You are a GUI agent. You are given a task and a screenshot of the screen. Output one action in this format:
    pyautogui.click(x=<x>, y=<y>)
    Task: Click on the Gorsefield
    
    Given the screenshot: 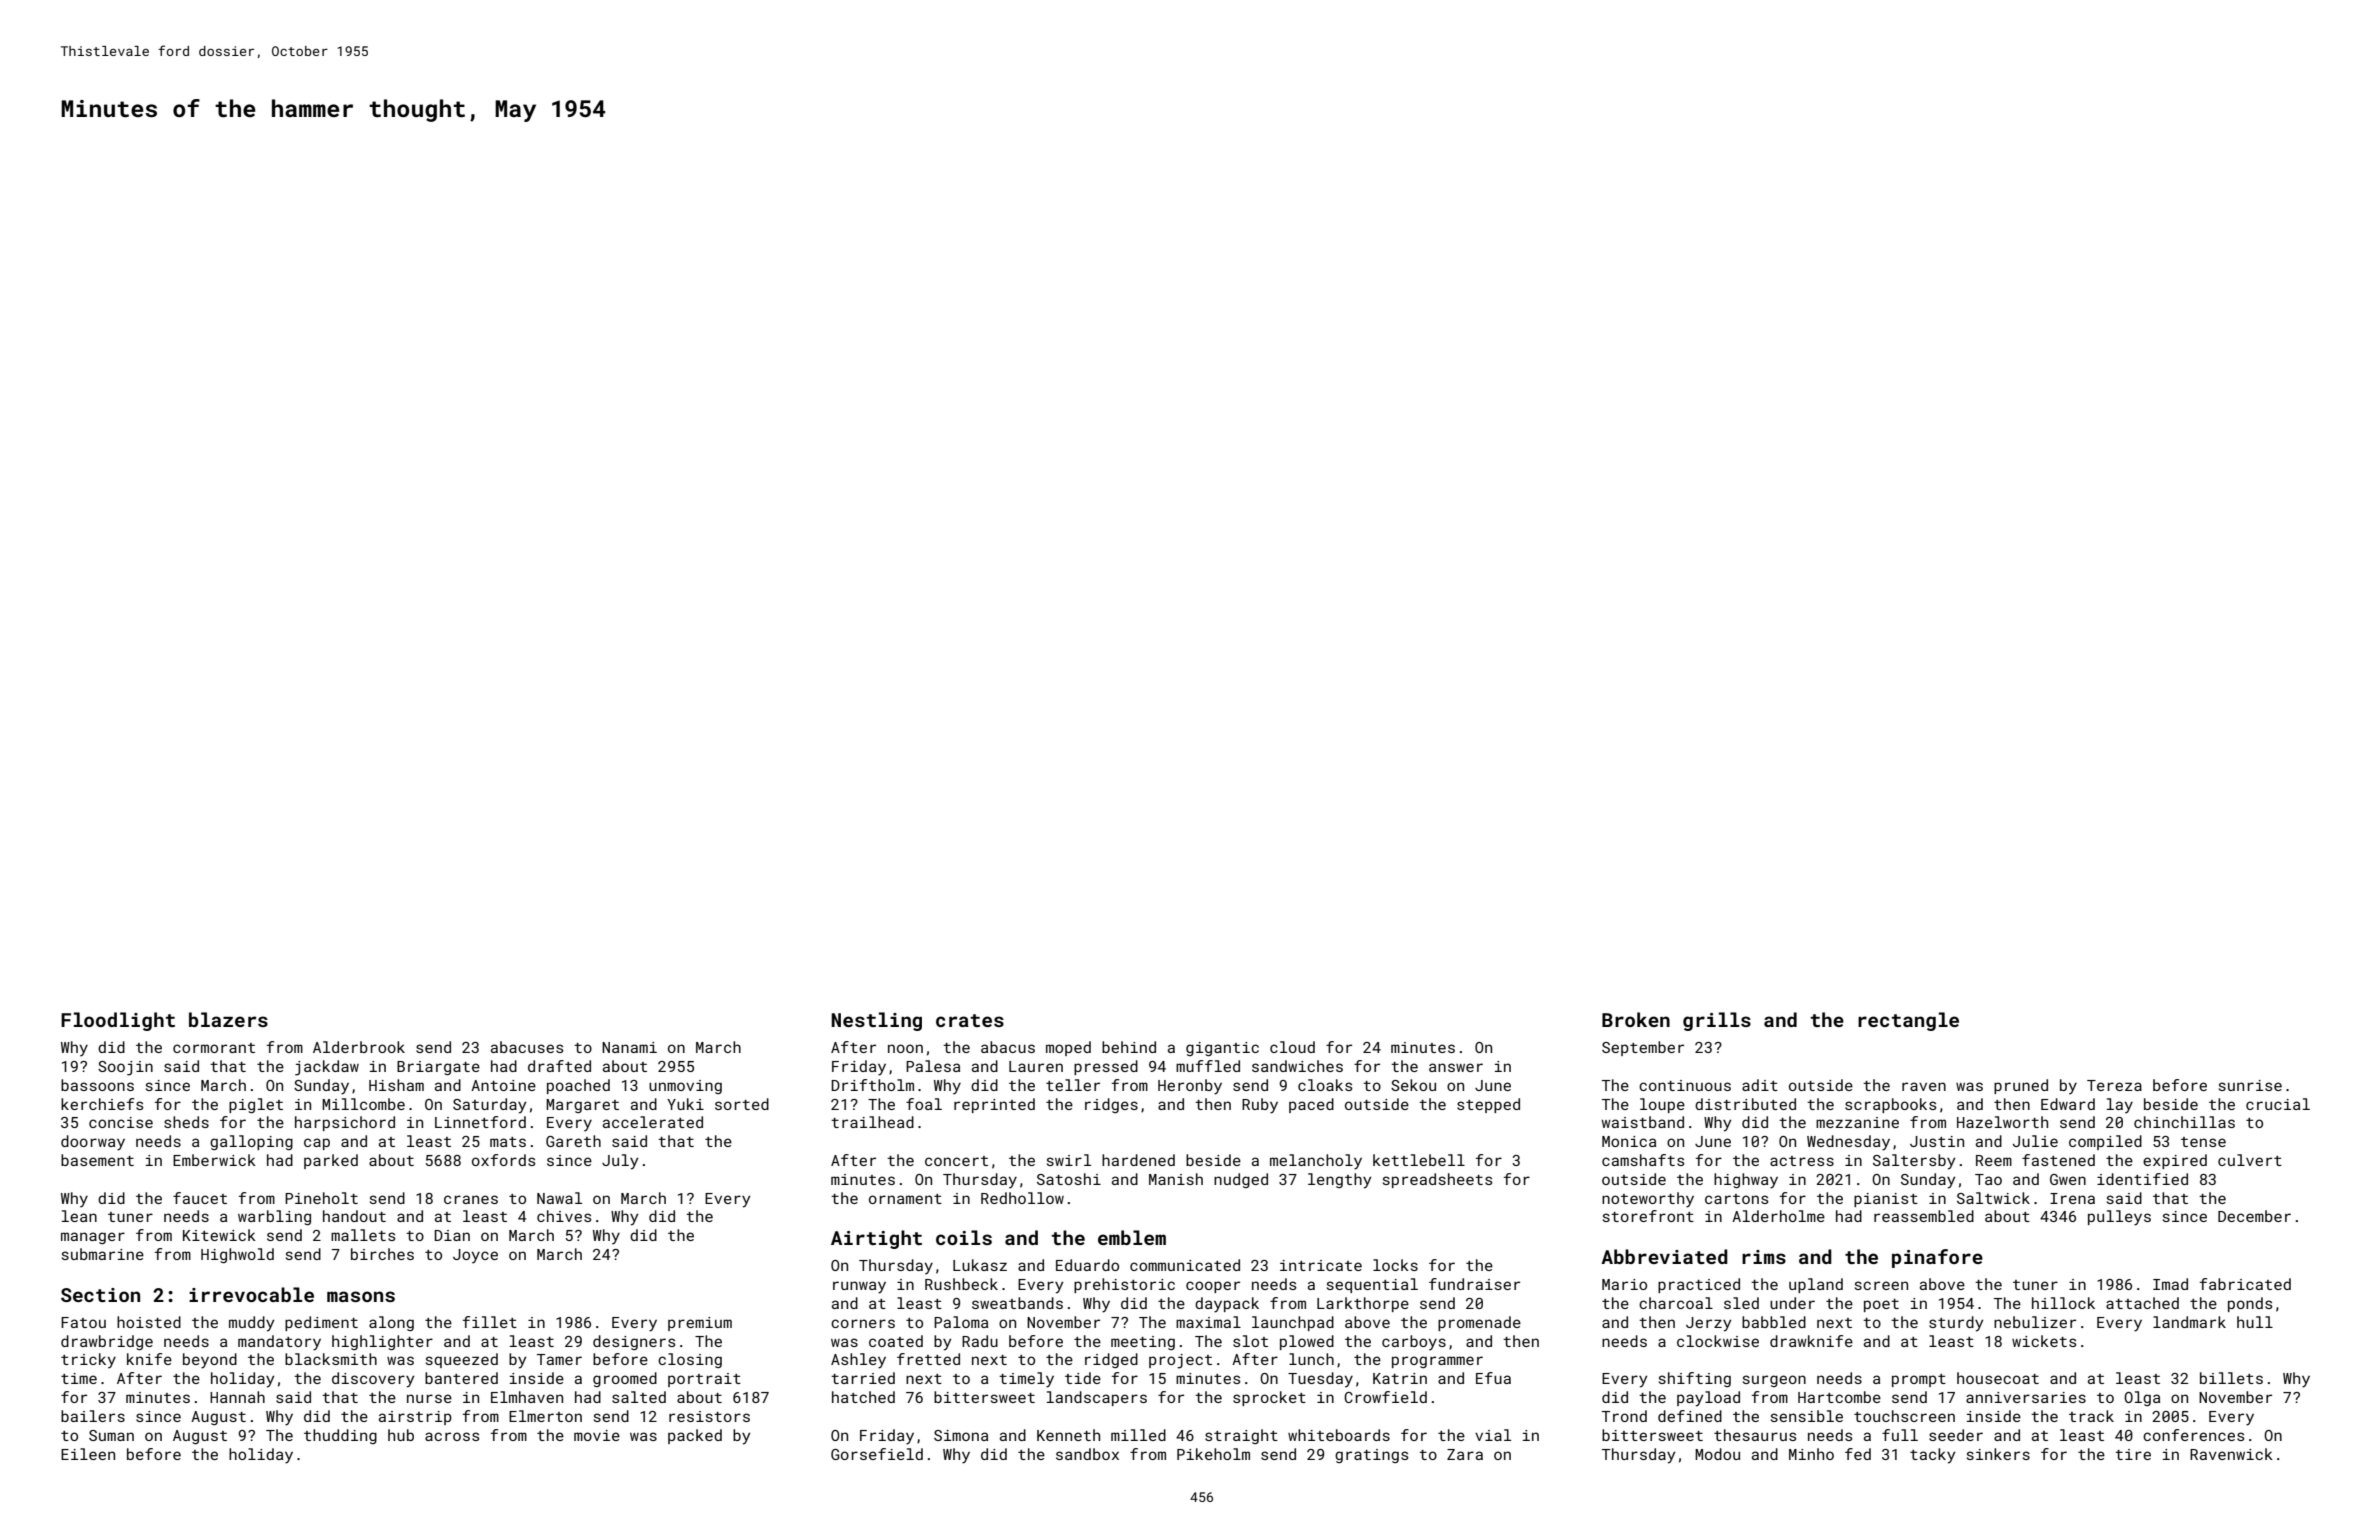 What is the action you would take?
    pyautogui.click(x=877, y=1454)
